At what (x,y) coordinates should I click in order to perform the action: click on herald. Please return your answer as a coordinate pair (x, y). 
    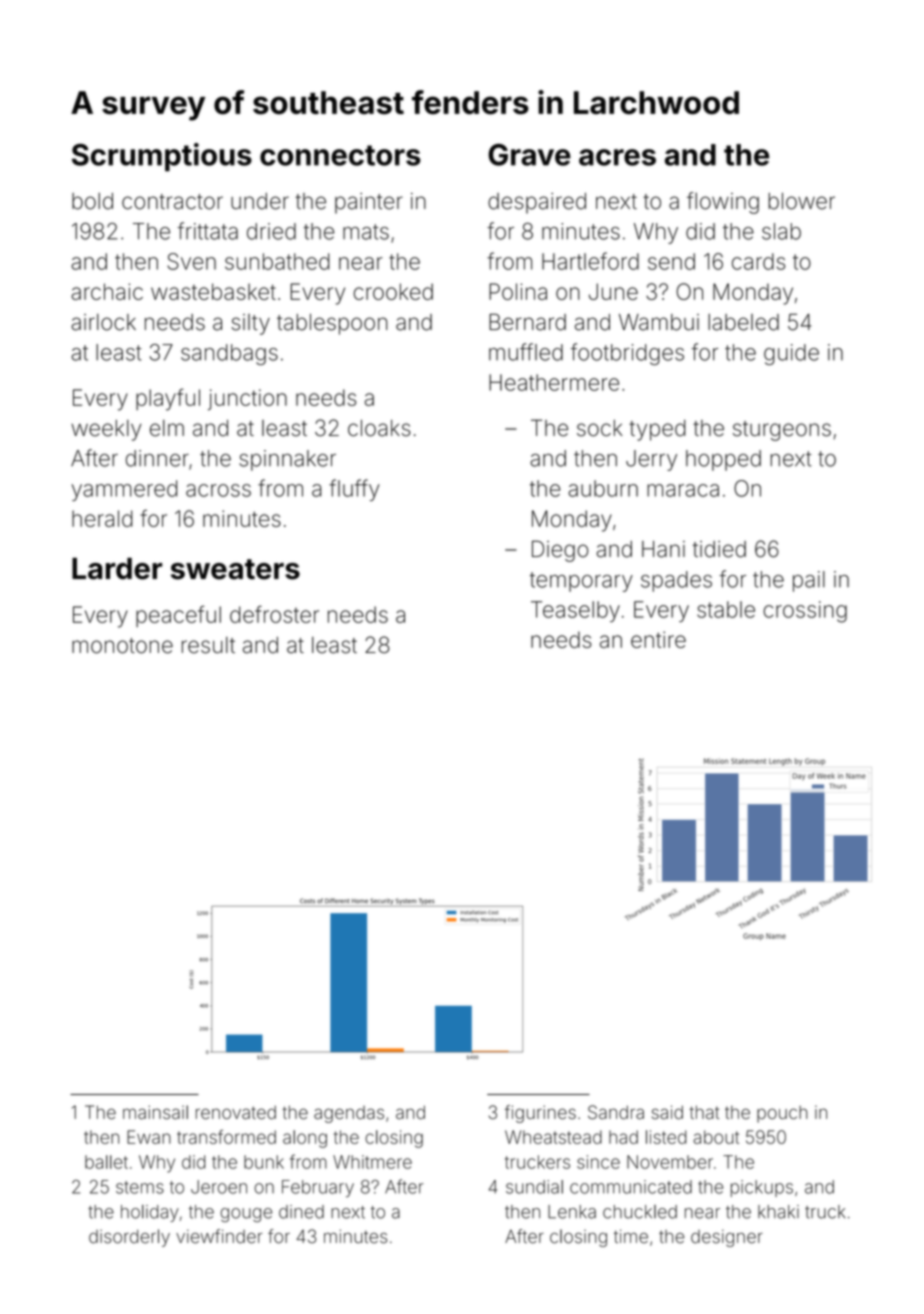
    Looking at the image, I should click on (102, 518).
